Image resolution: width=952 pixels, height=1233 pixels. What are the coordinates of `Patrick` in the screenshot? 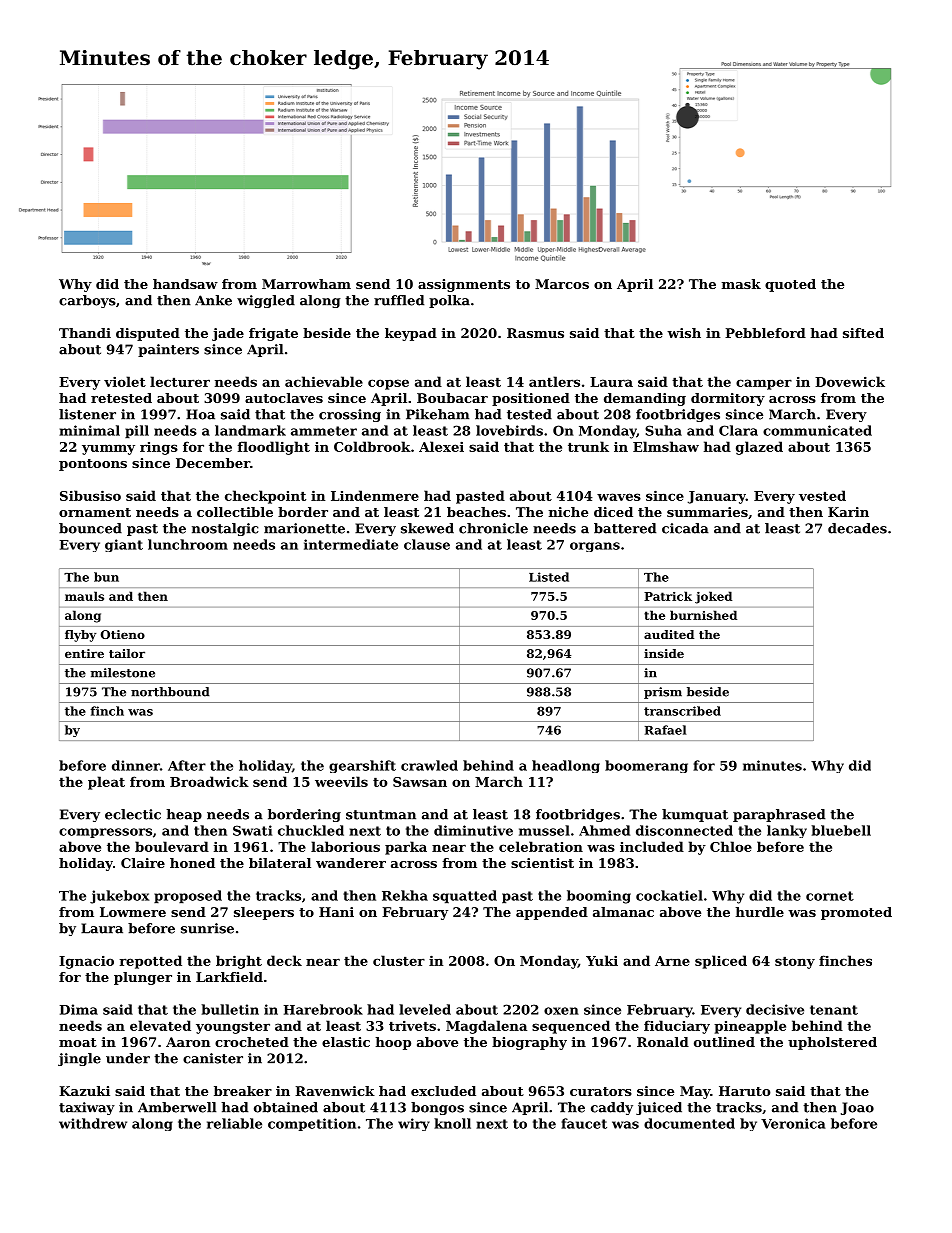 It's located at (668, 596).
